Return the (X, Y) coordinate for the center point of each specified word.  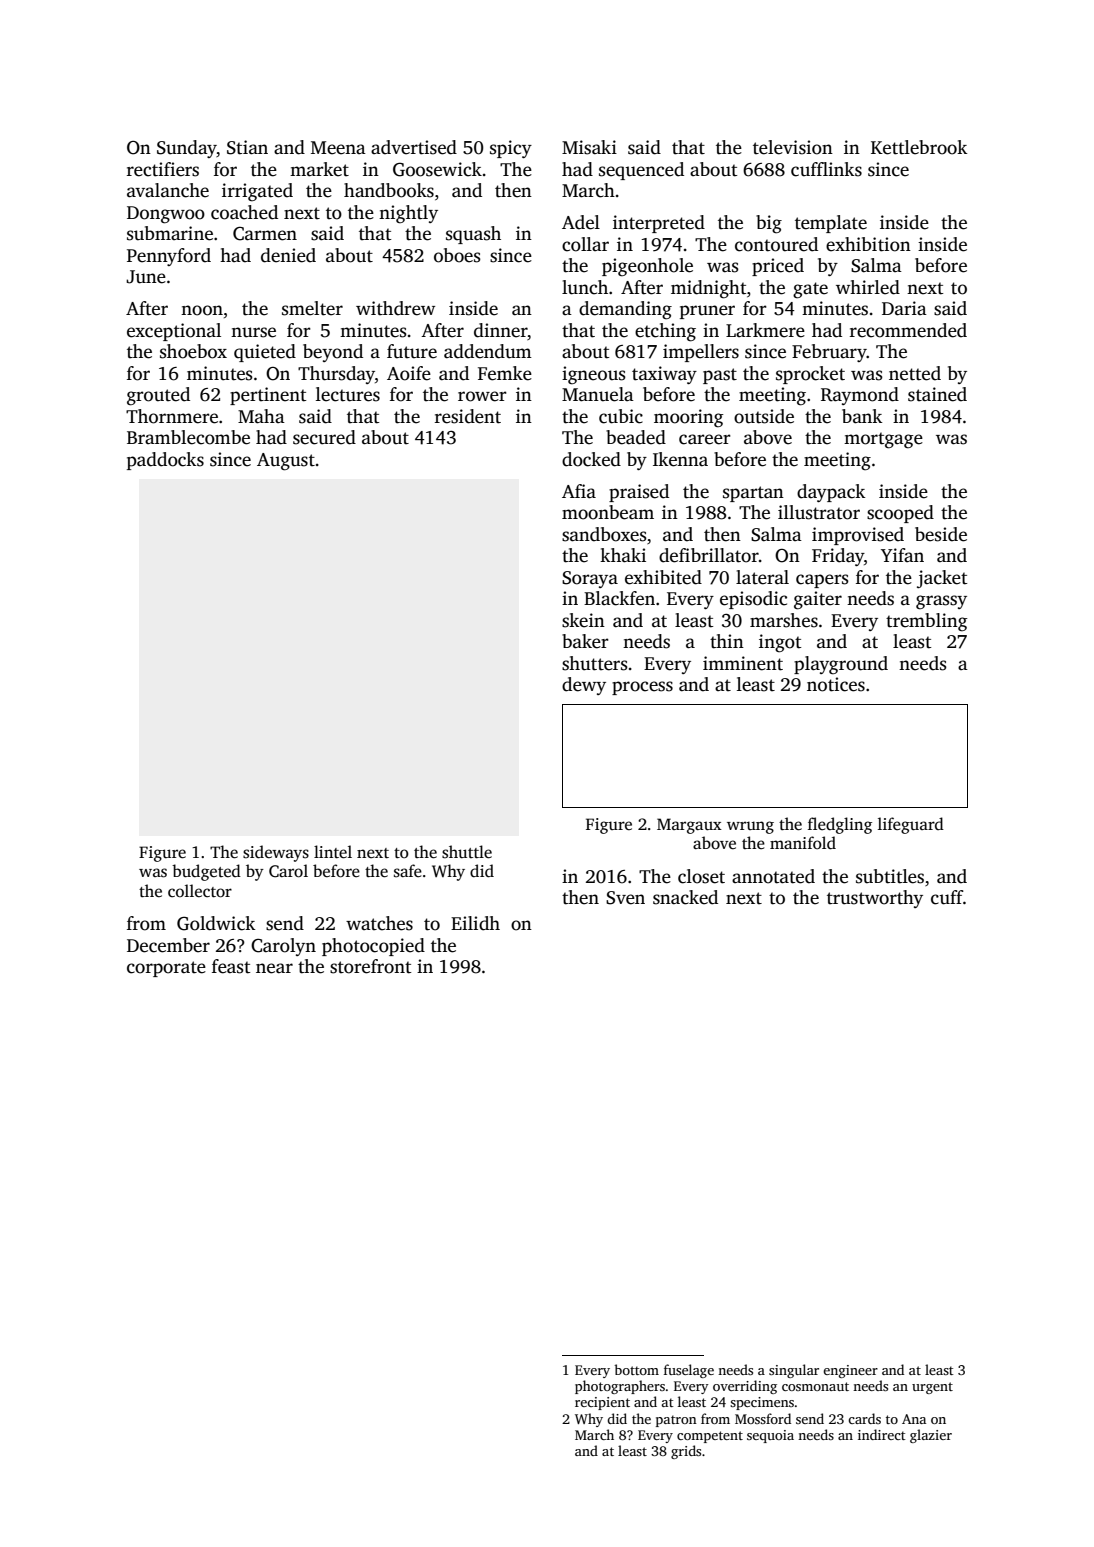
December (168, 945)
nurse (253, 332)
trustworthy (875, 899)
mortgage (883, 440)
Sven (625, 898)
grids (686, 1452)
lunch (585, 287)
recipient (602, 1403)
